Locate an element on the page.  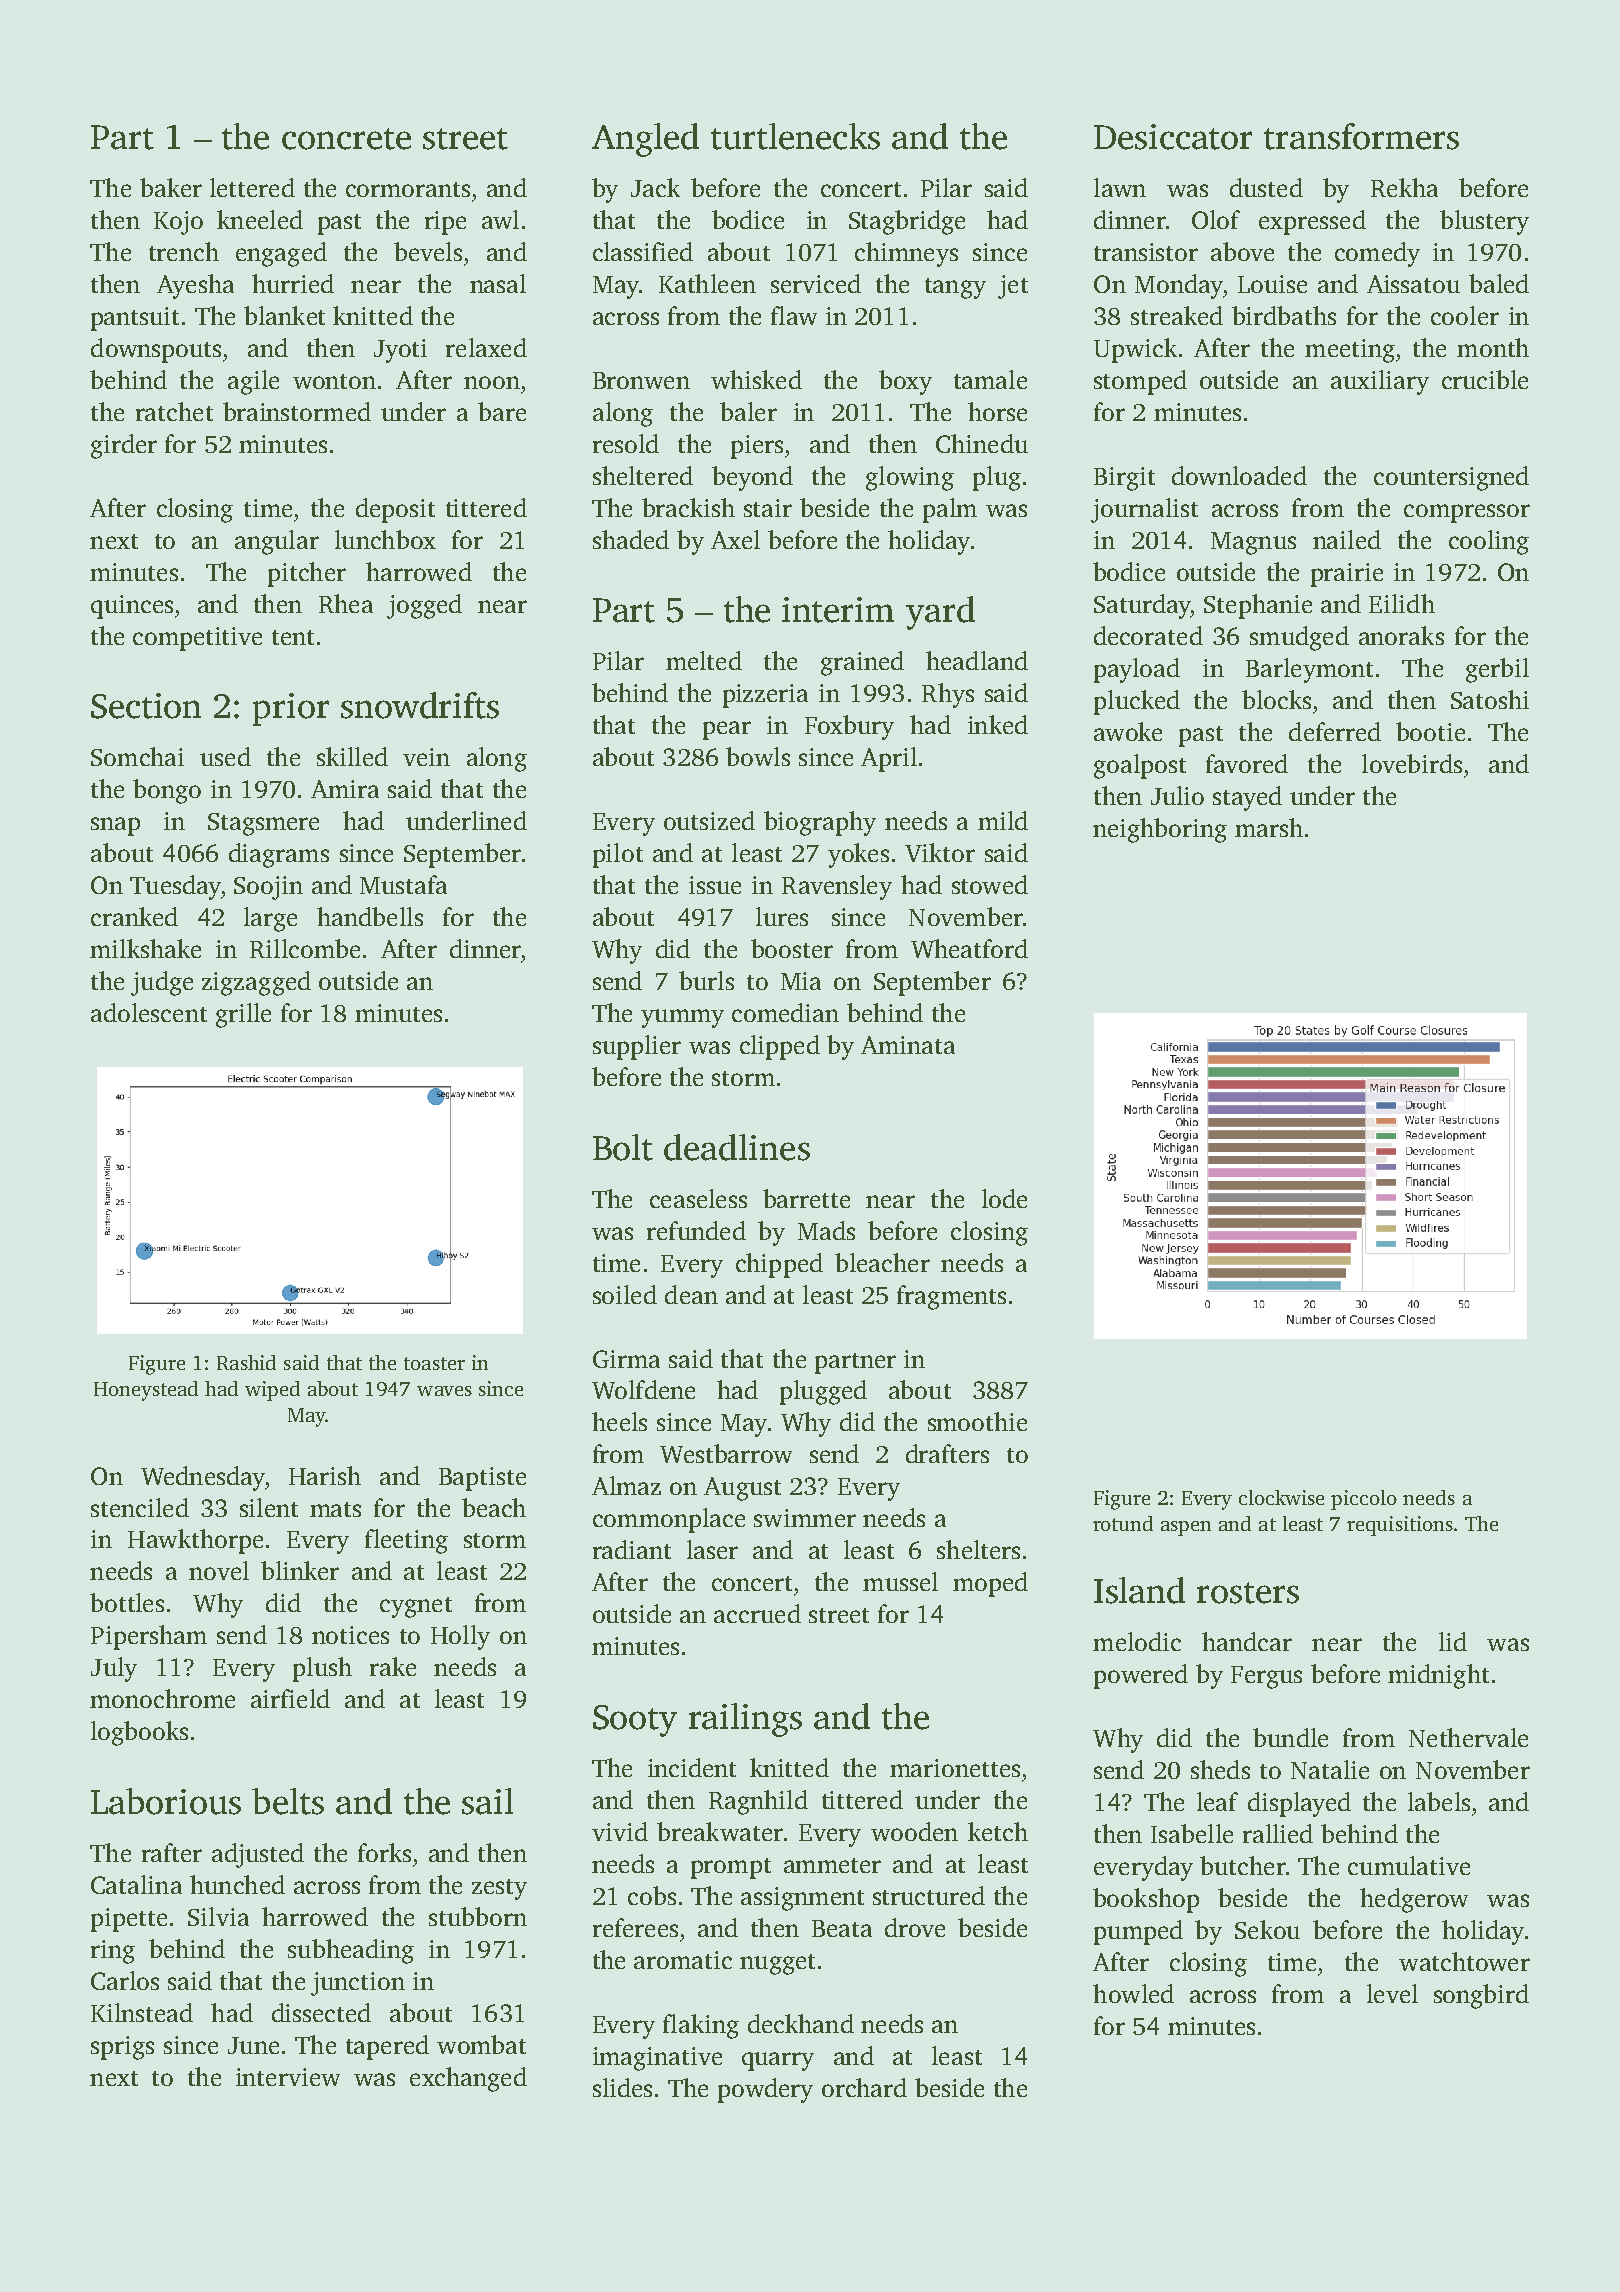
lode is located at coordinates (1004, 1198).
